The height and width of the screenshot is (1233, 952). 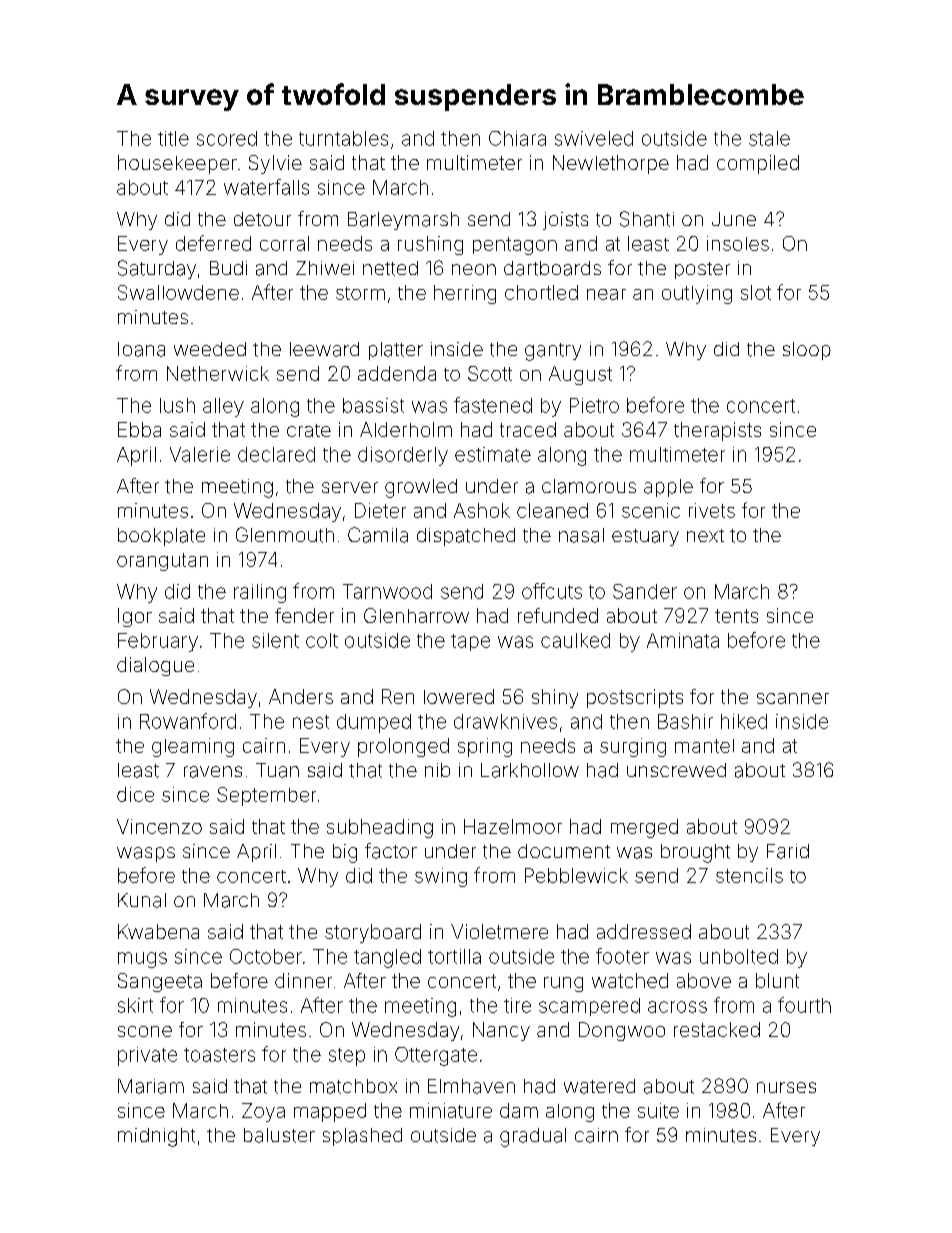 What do you see at coordinates (530, 770) in the screenshot?
I see `Larkhollow` at bounding box center [530, 770].
